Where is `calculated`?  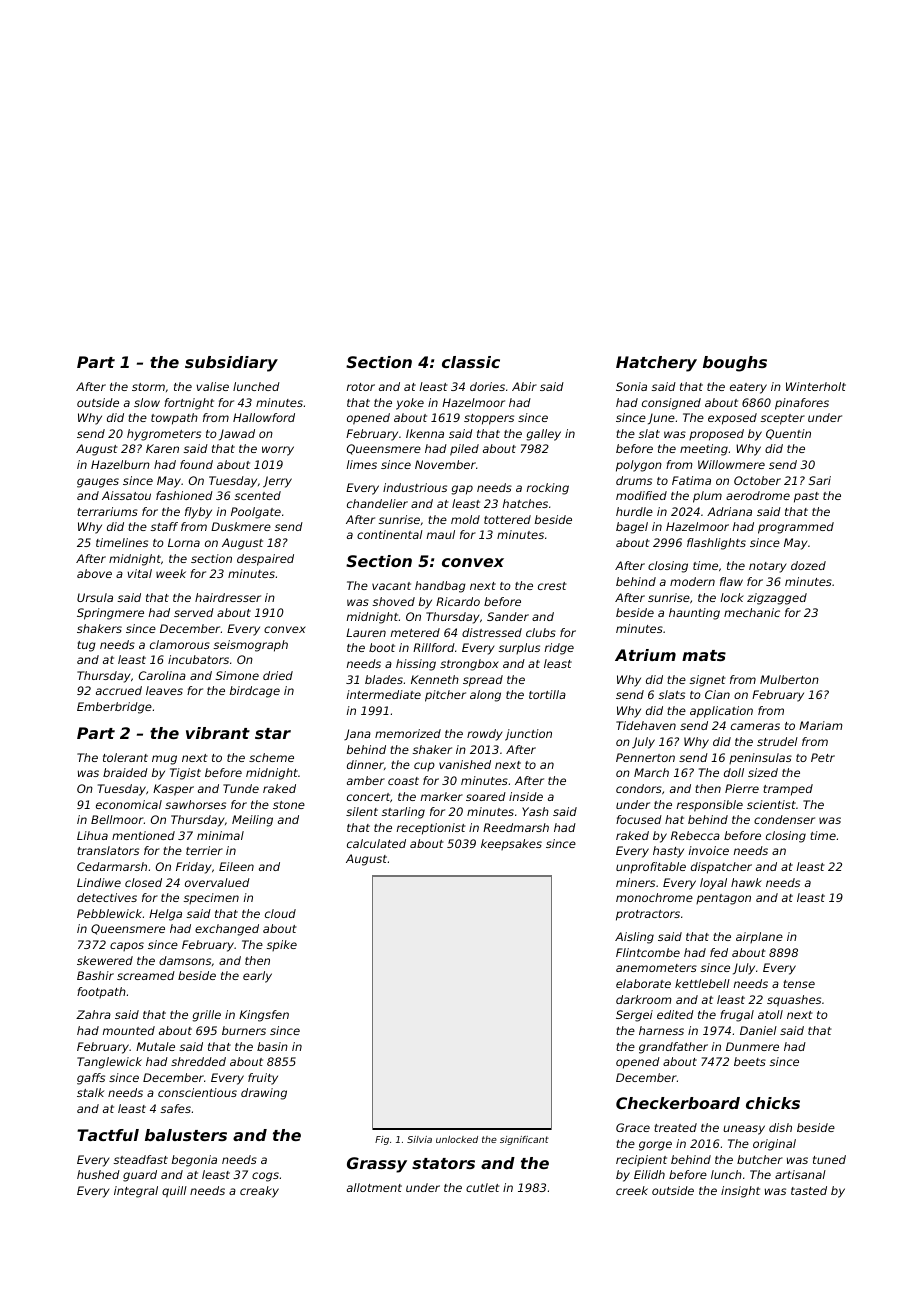
calculated is located at coordinates (376, 843).
